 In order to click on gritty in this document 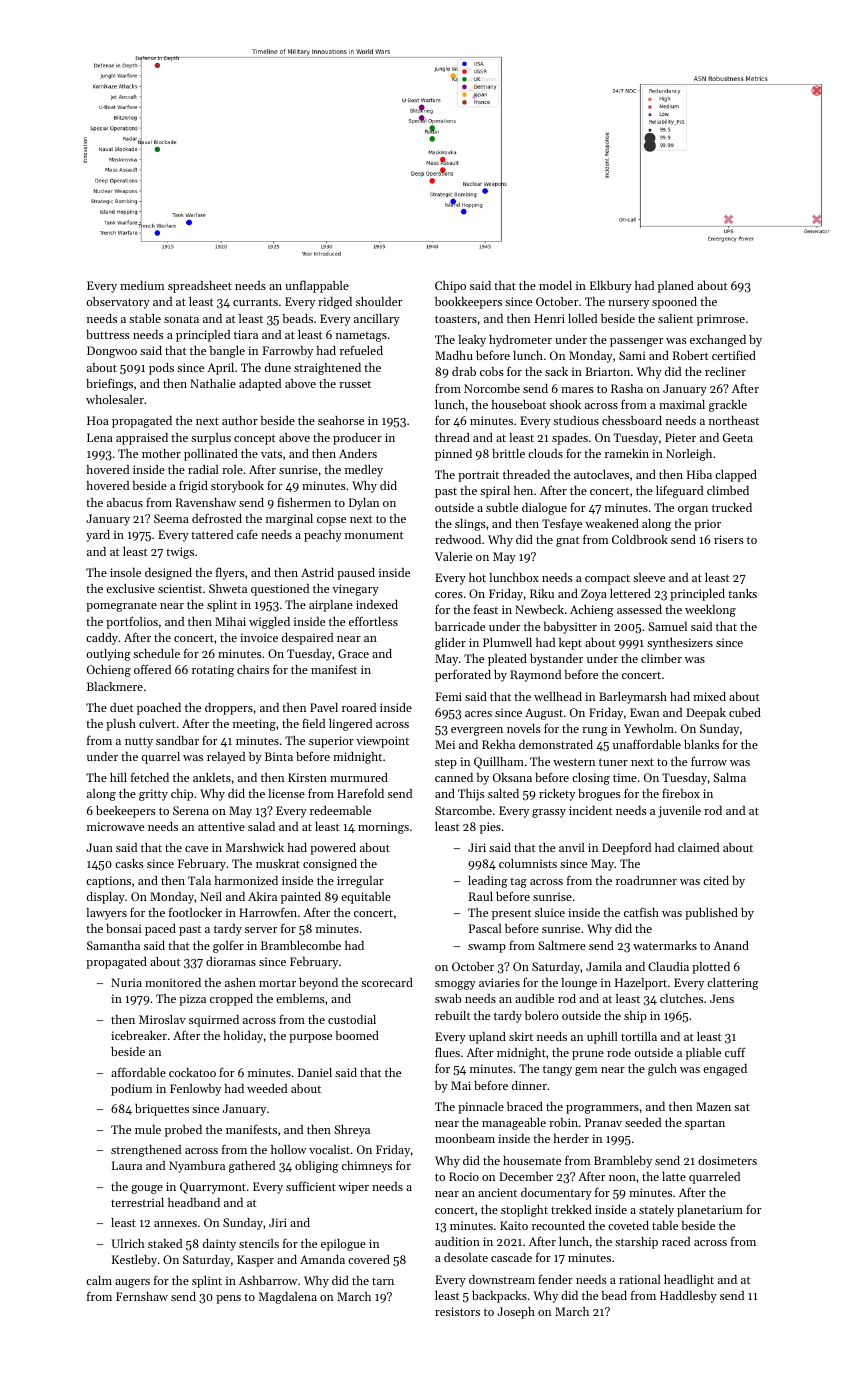, I will do `click(153, 795)`.
